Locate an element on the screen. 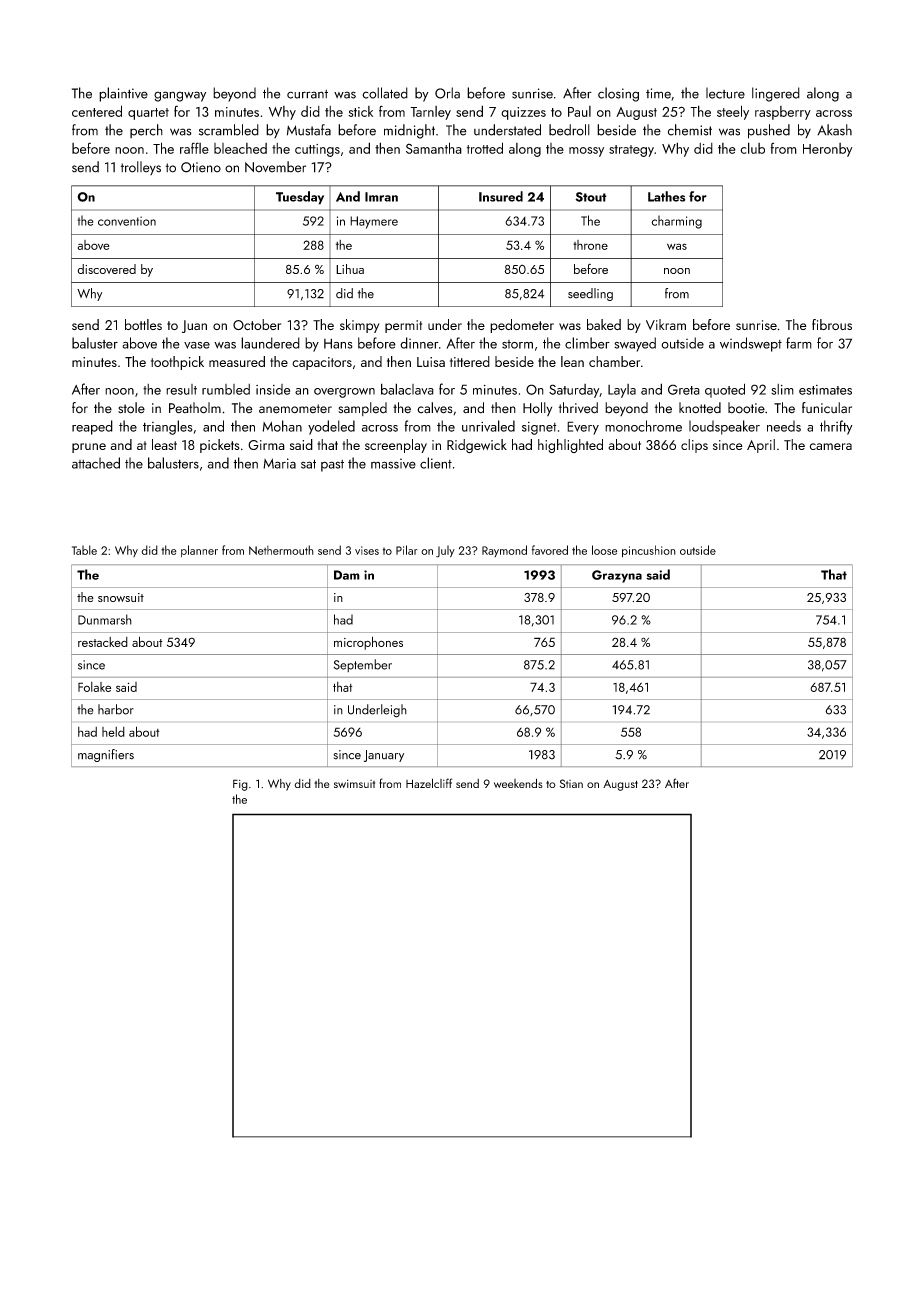 The image size is (924, 1308). held is located at coordinates (113, 732).
